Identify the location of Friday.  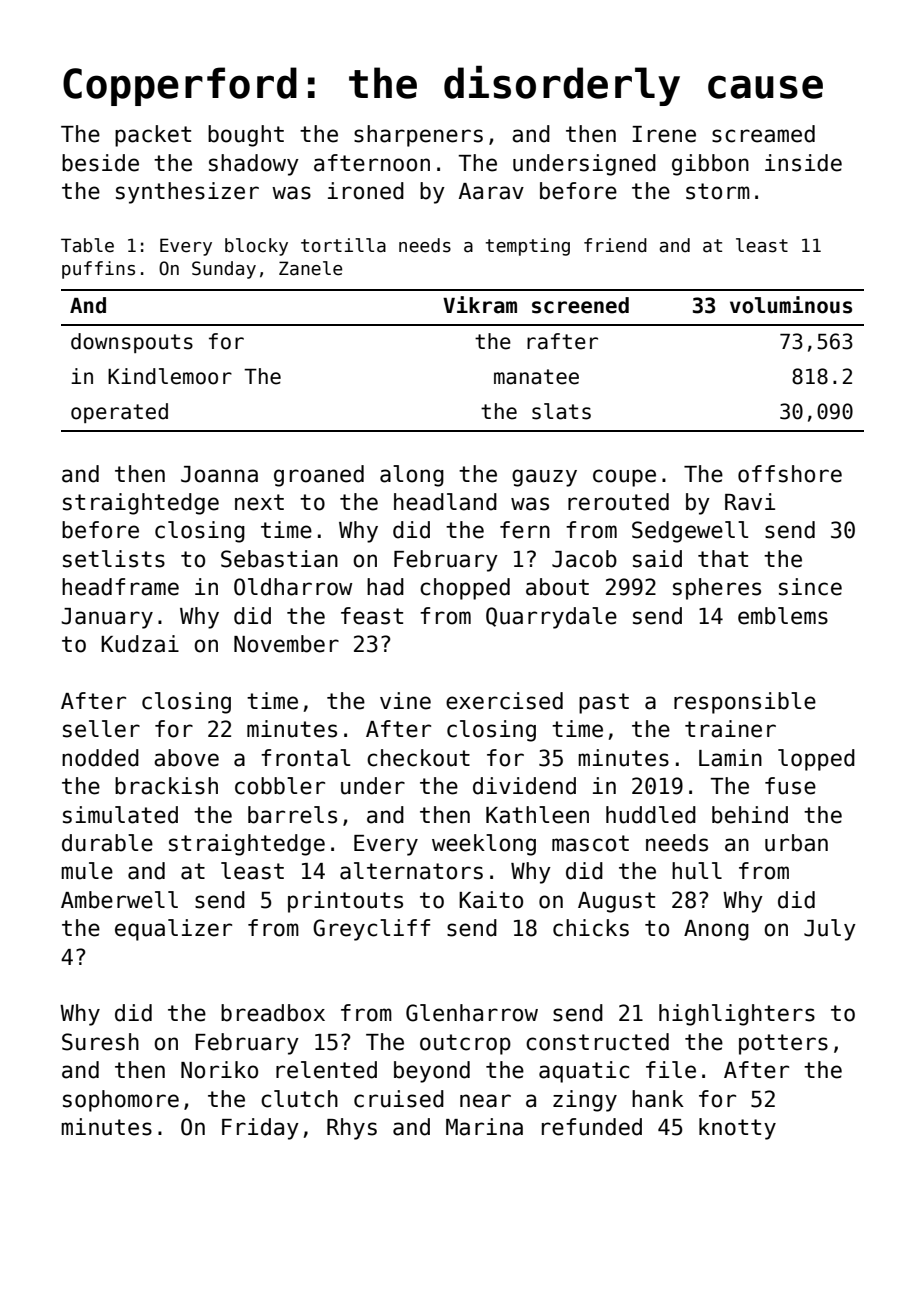
(260, 1129).
